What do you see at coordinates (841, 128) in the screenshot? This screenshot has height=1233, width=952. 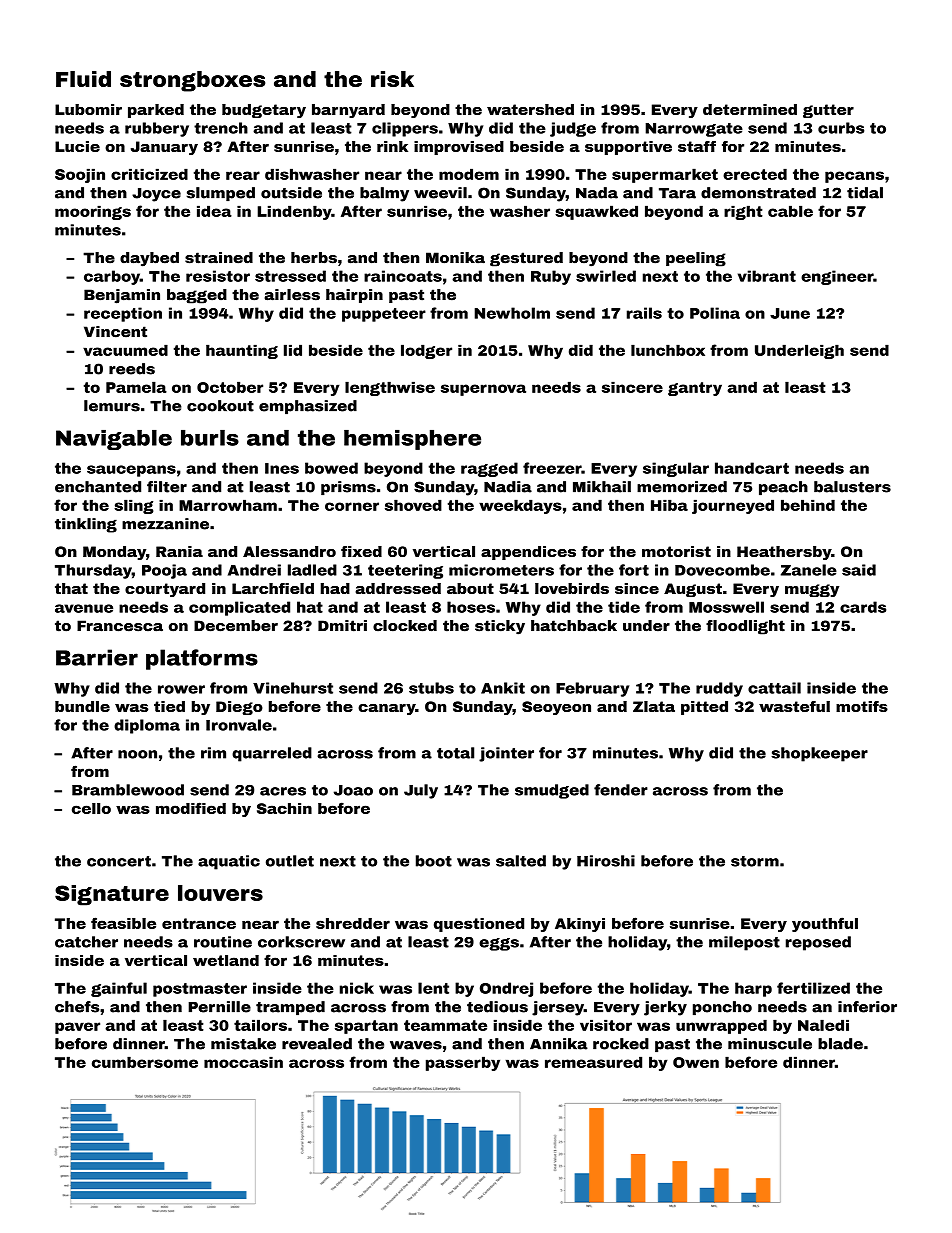 I see `curbs` at bounding box center [841, 128].
